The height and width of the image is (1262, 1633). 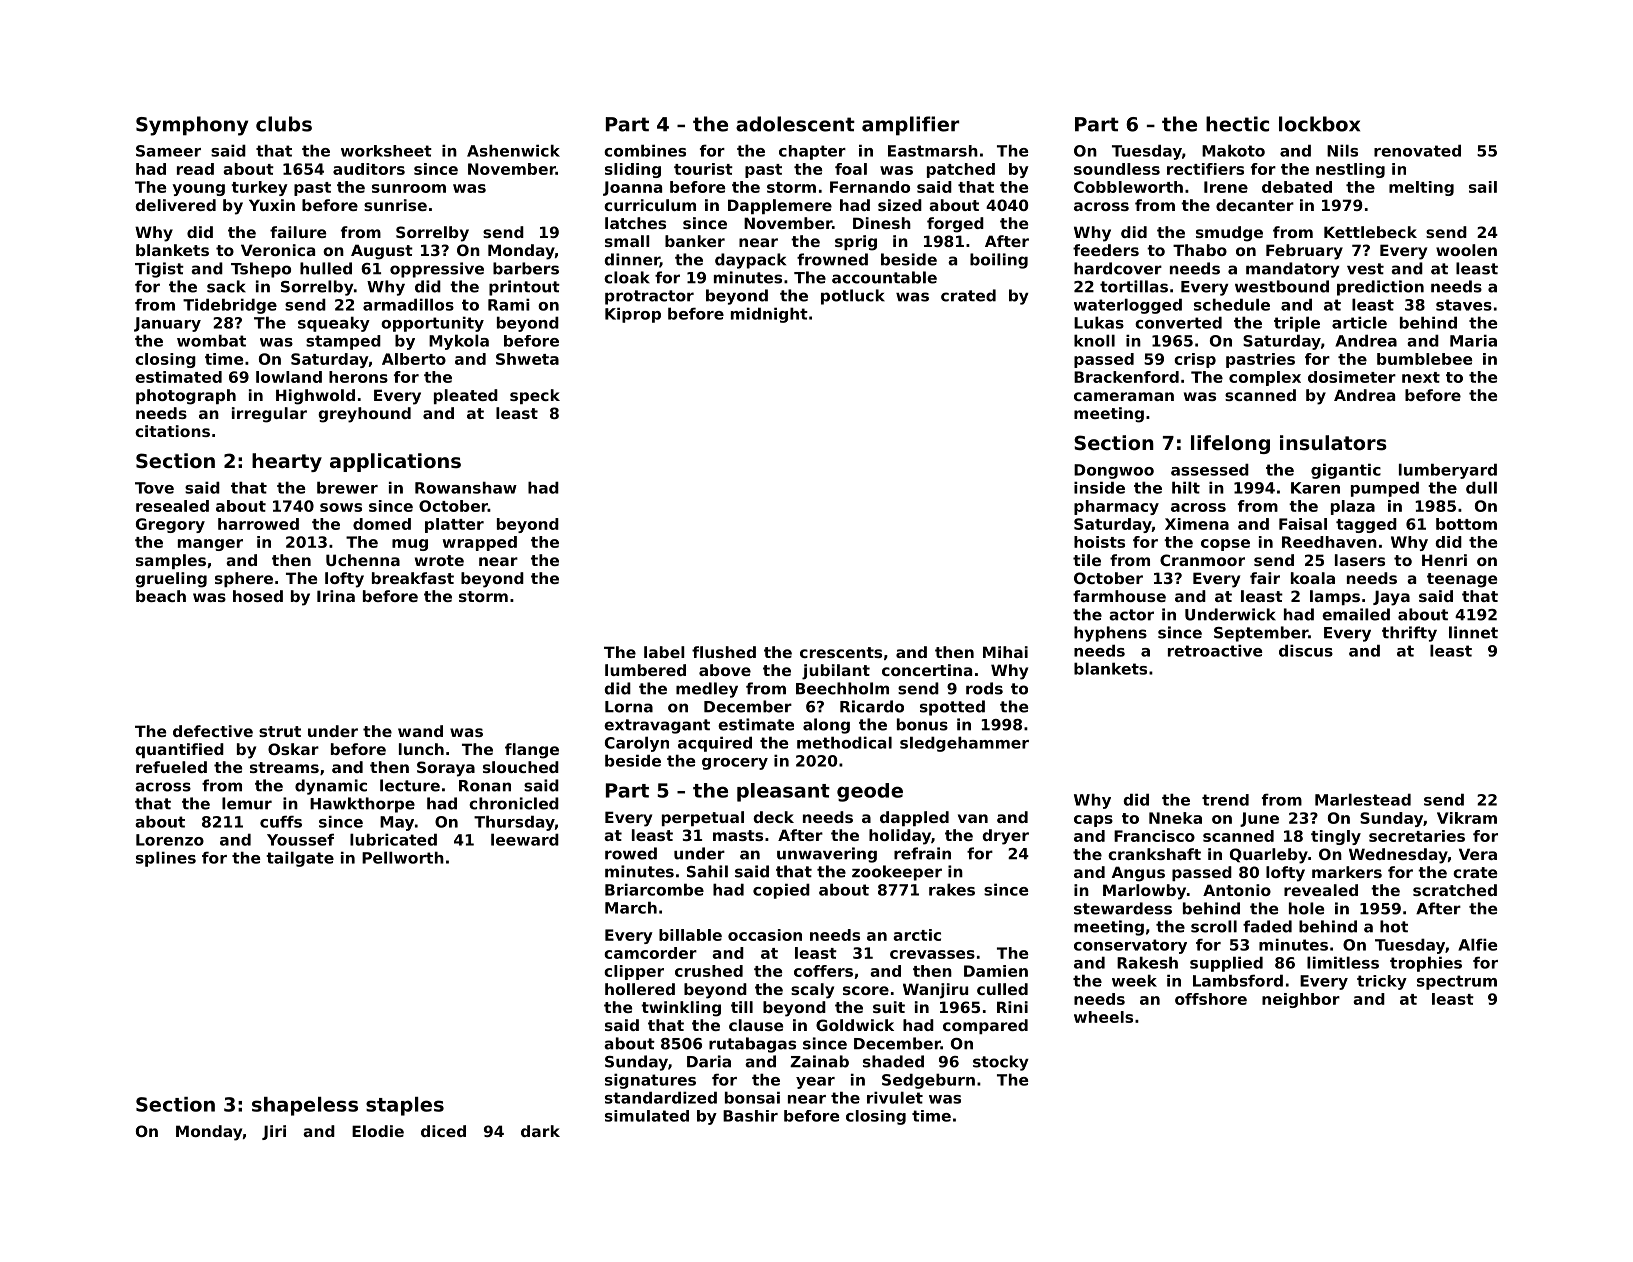 I want to click on pumped, so click(x=1385, y=489).
